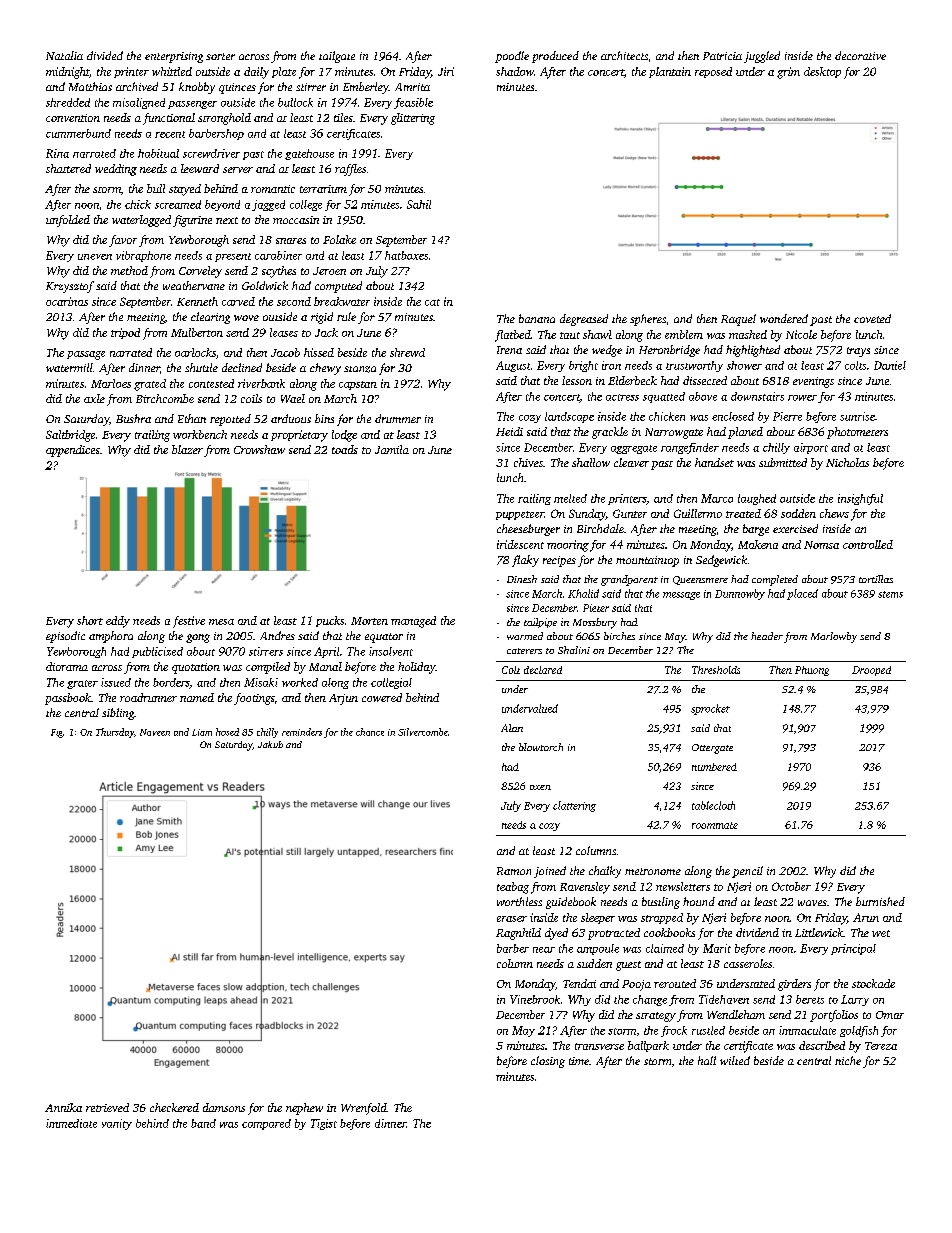  What do you see at coordinates (669, 932) in the image?
I see `cookbooks` at bounding box center [669, 932].
